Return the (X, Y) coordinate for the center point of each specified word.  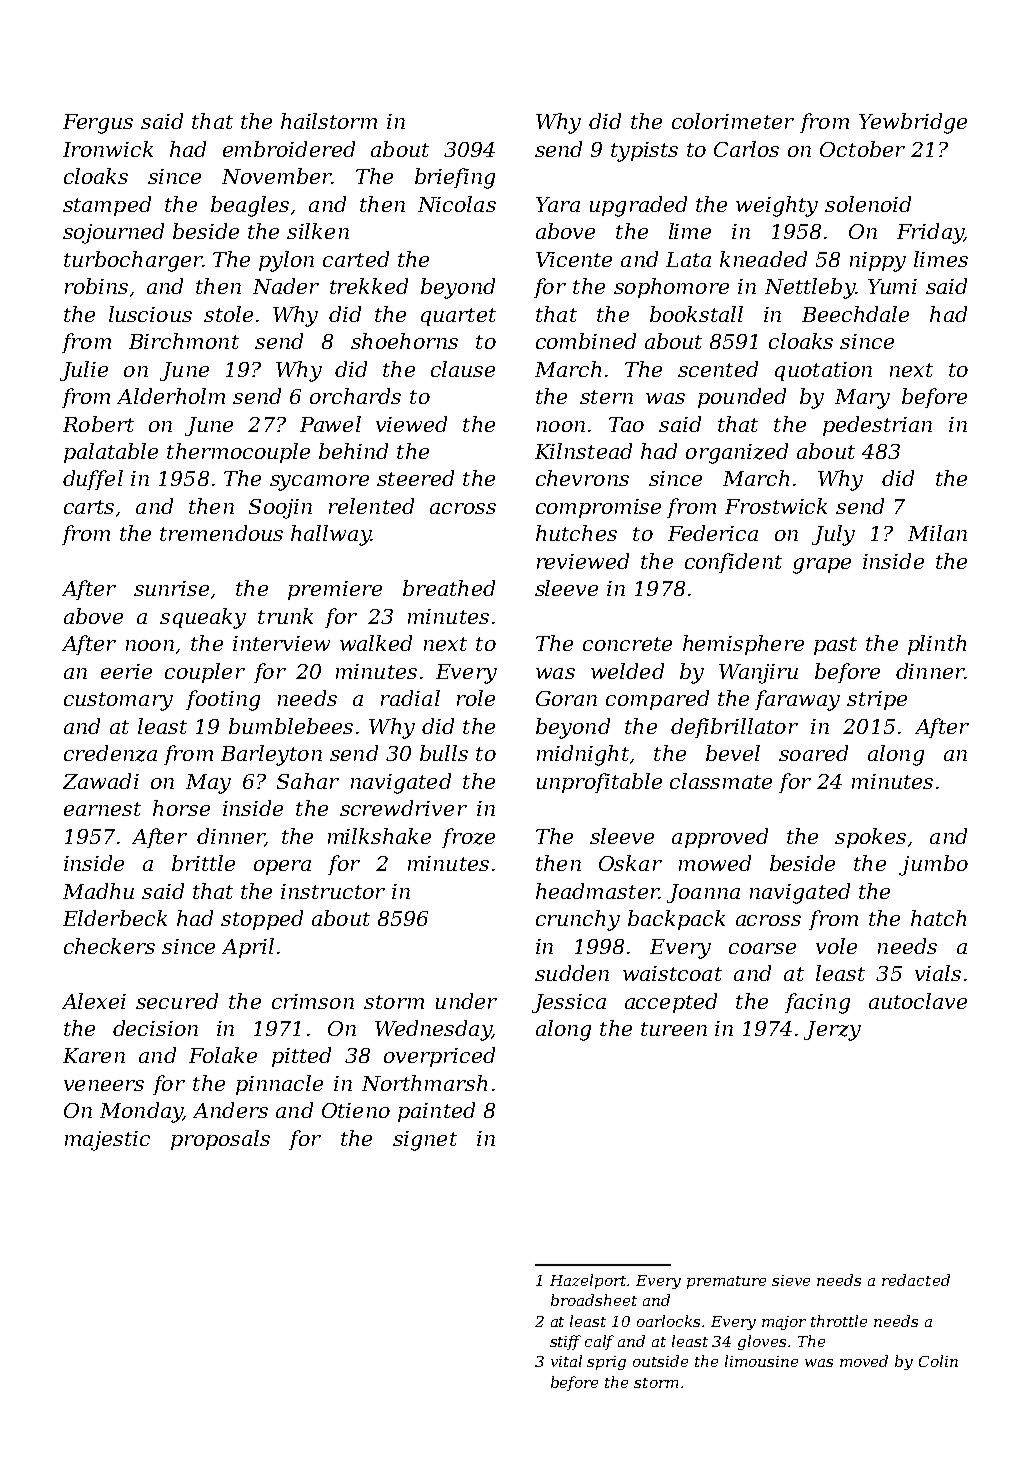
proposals (220, 1140)
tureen (674, 1029)
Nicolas (457, 204)
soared (813, 753)
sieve (791, 1280)
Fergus (98, 124)
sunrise (171, 588)
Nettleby (810, 288)
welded (627, 671)
